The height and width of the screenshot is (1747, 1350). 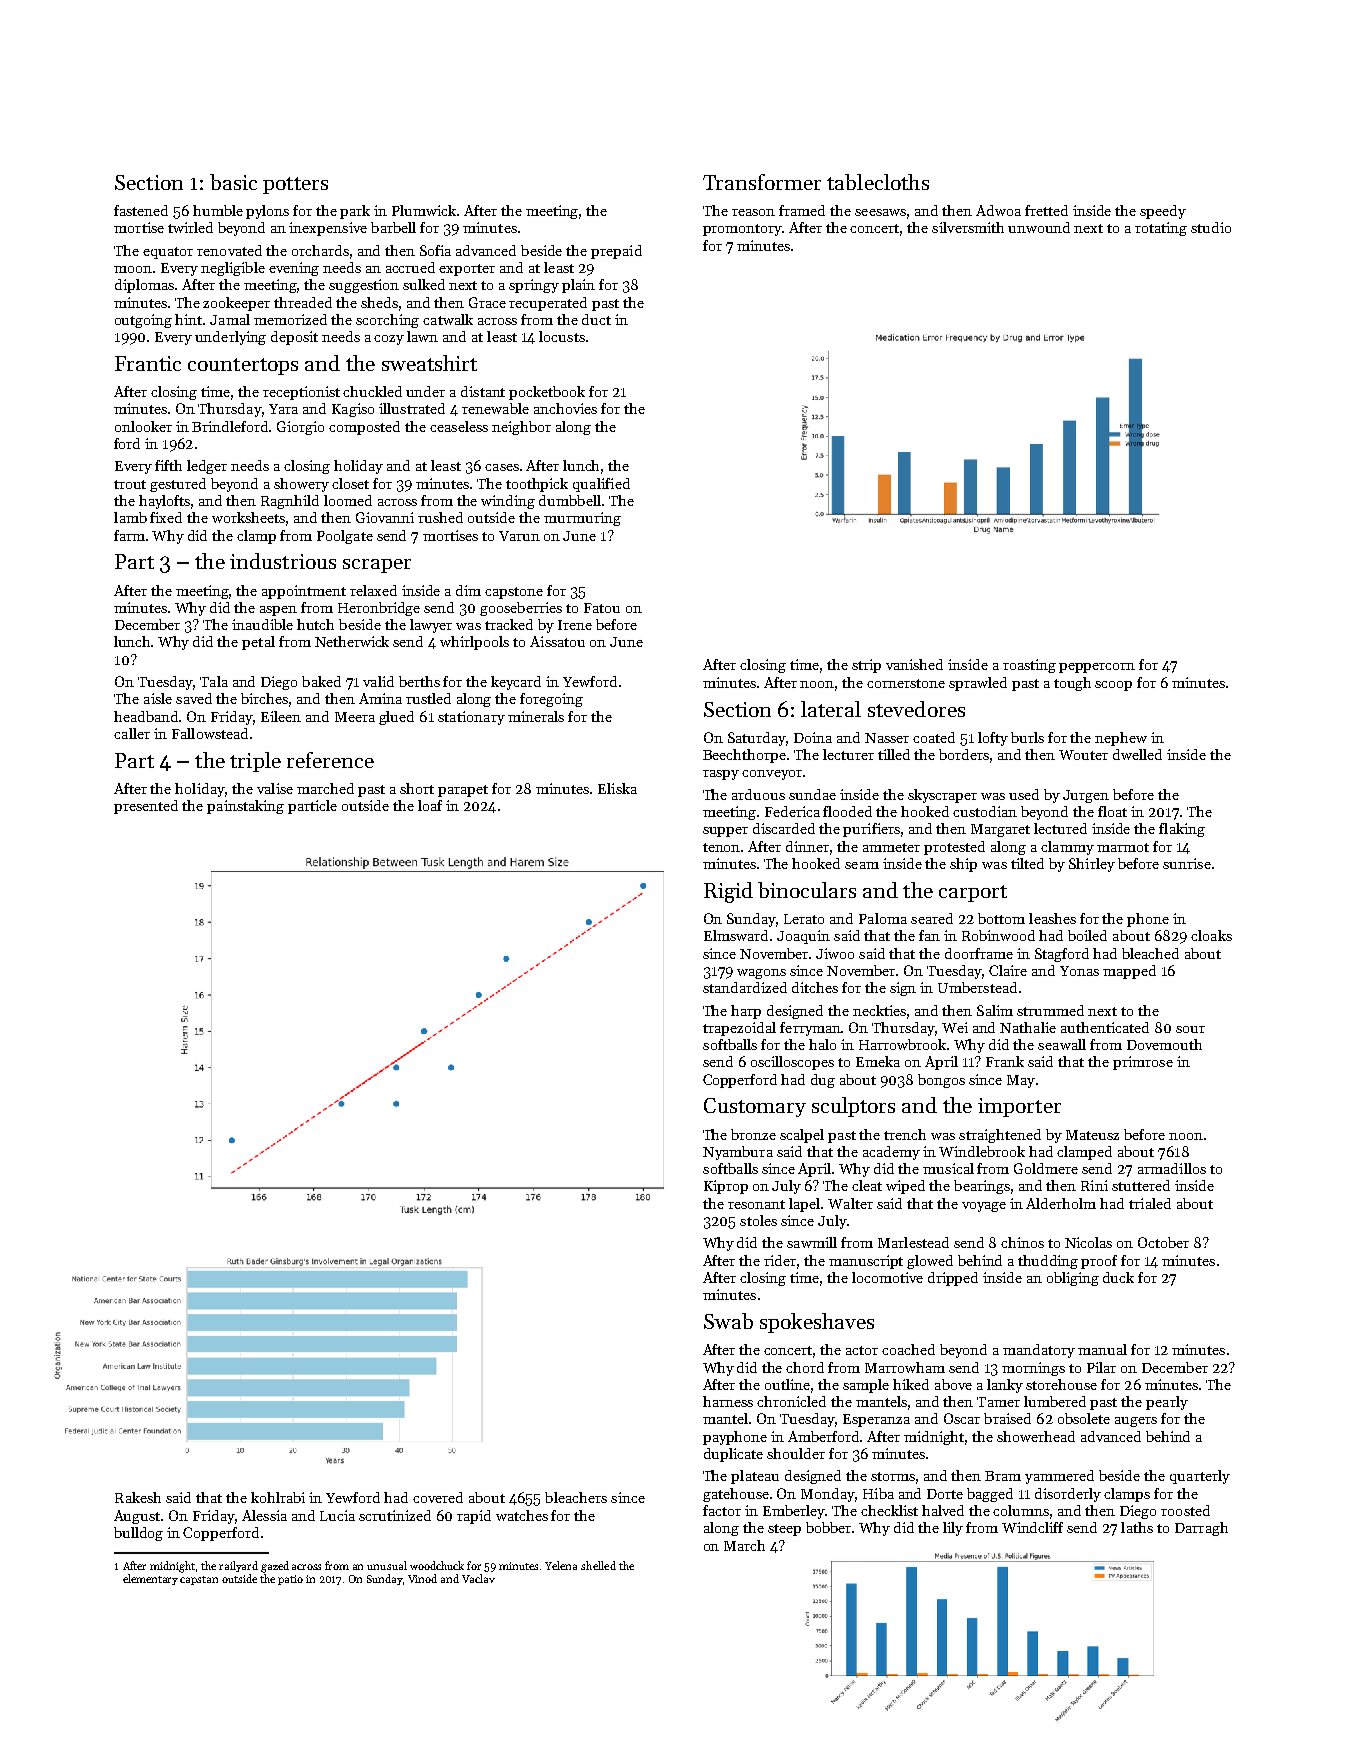 What do you see at coordinates (424, 210) in the screenshot?
I see `Plumwick` at bounding box center [424, 210].
